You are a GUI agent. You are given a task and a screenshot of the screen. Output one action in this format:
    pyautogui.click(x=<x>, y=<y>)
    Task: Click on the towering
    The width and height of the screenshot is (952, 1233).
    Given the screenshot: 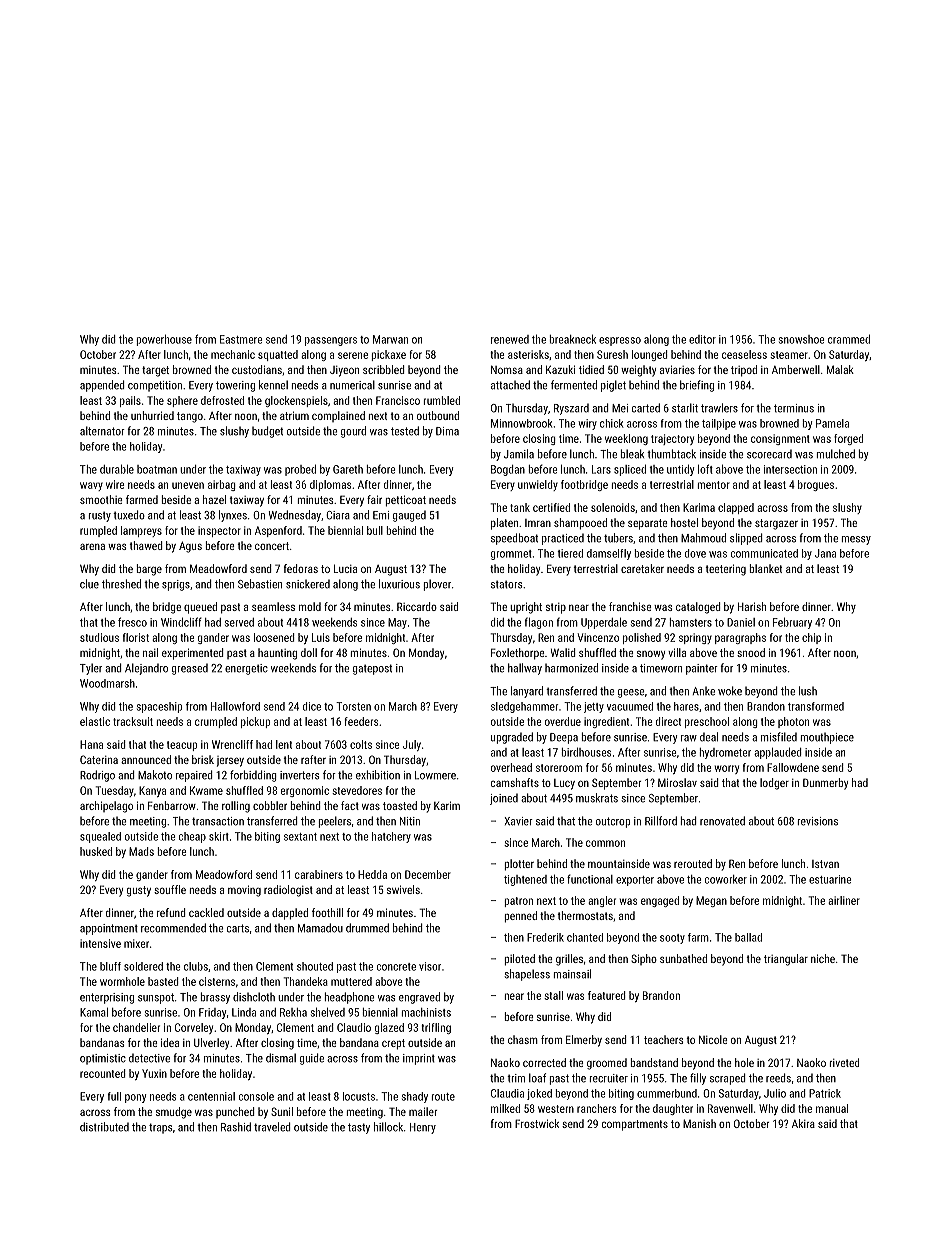 What is the action you would take?
    pyautogui.click(x=235, y=386)
